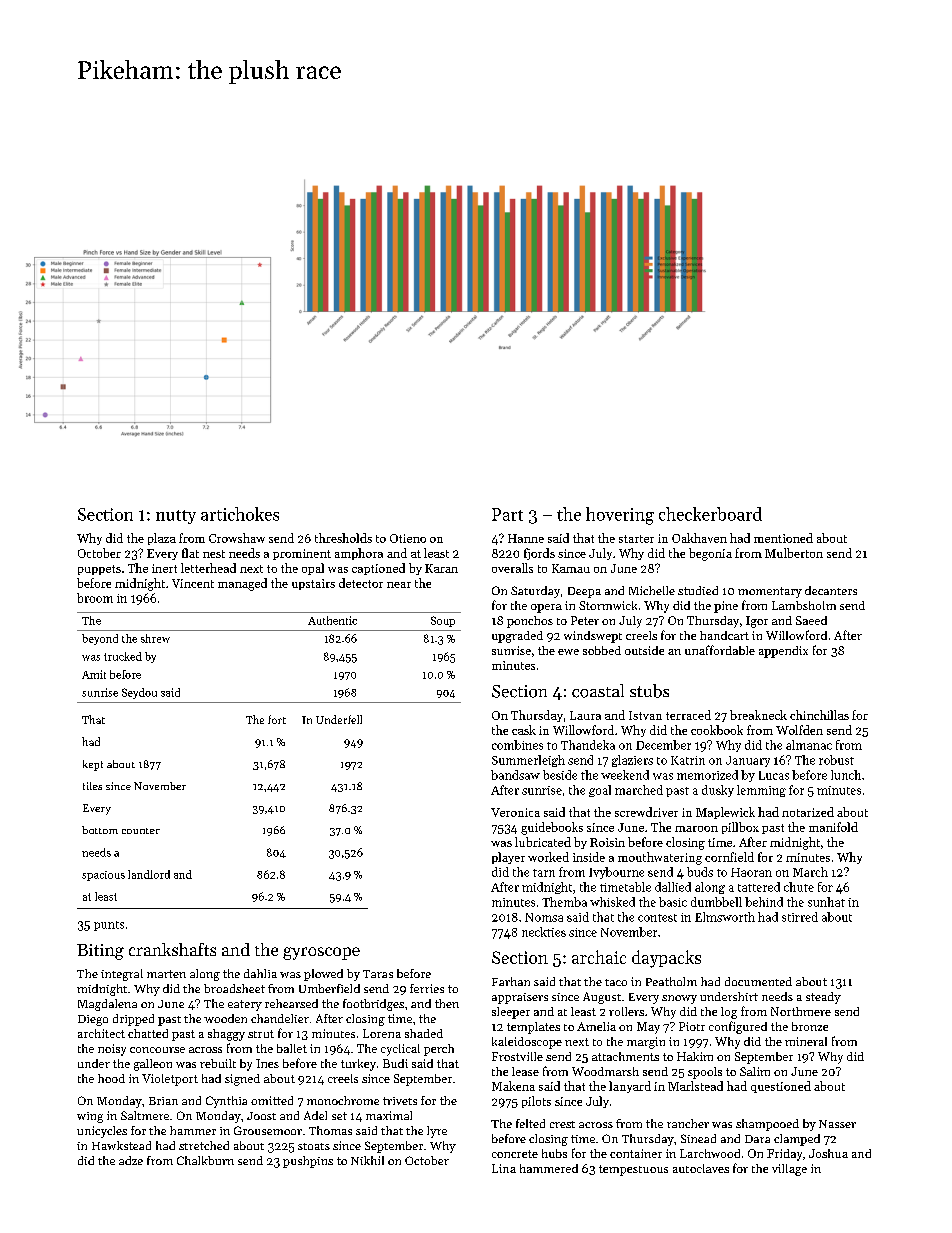 Image resolution: width=952 pixels, height=1233 pixels. What do you see at coordinates (666, 959) in the screenshot?
I see `daypacks` at bounding box center [666, 959].
